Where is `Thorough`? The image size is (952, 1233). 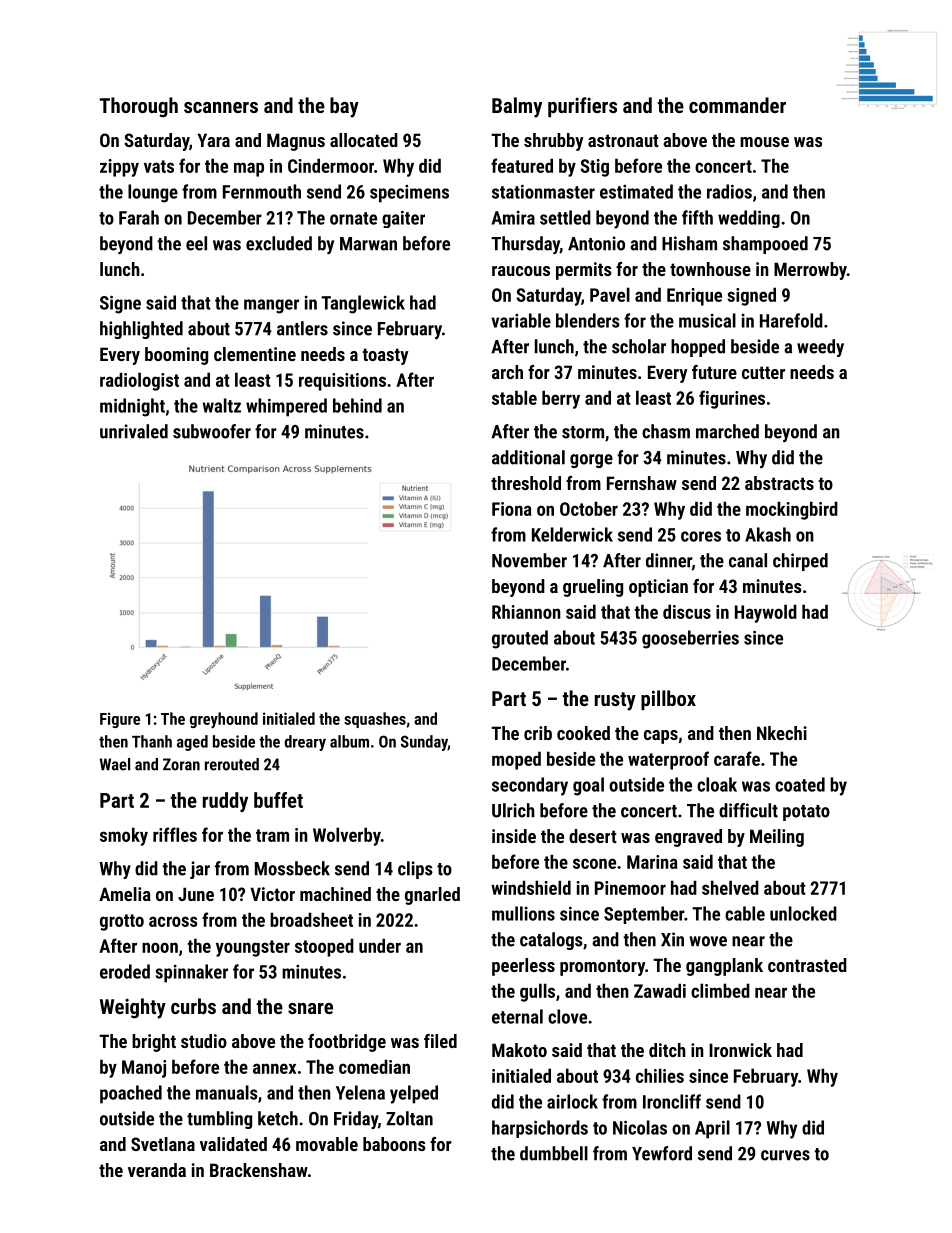
Thorough is located at coordinates (139, 107).
